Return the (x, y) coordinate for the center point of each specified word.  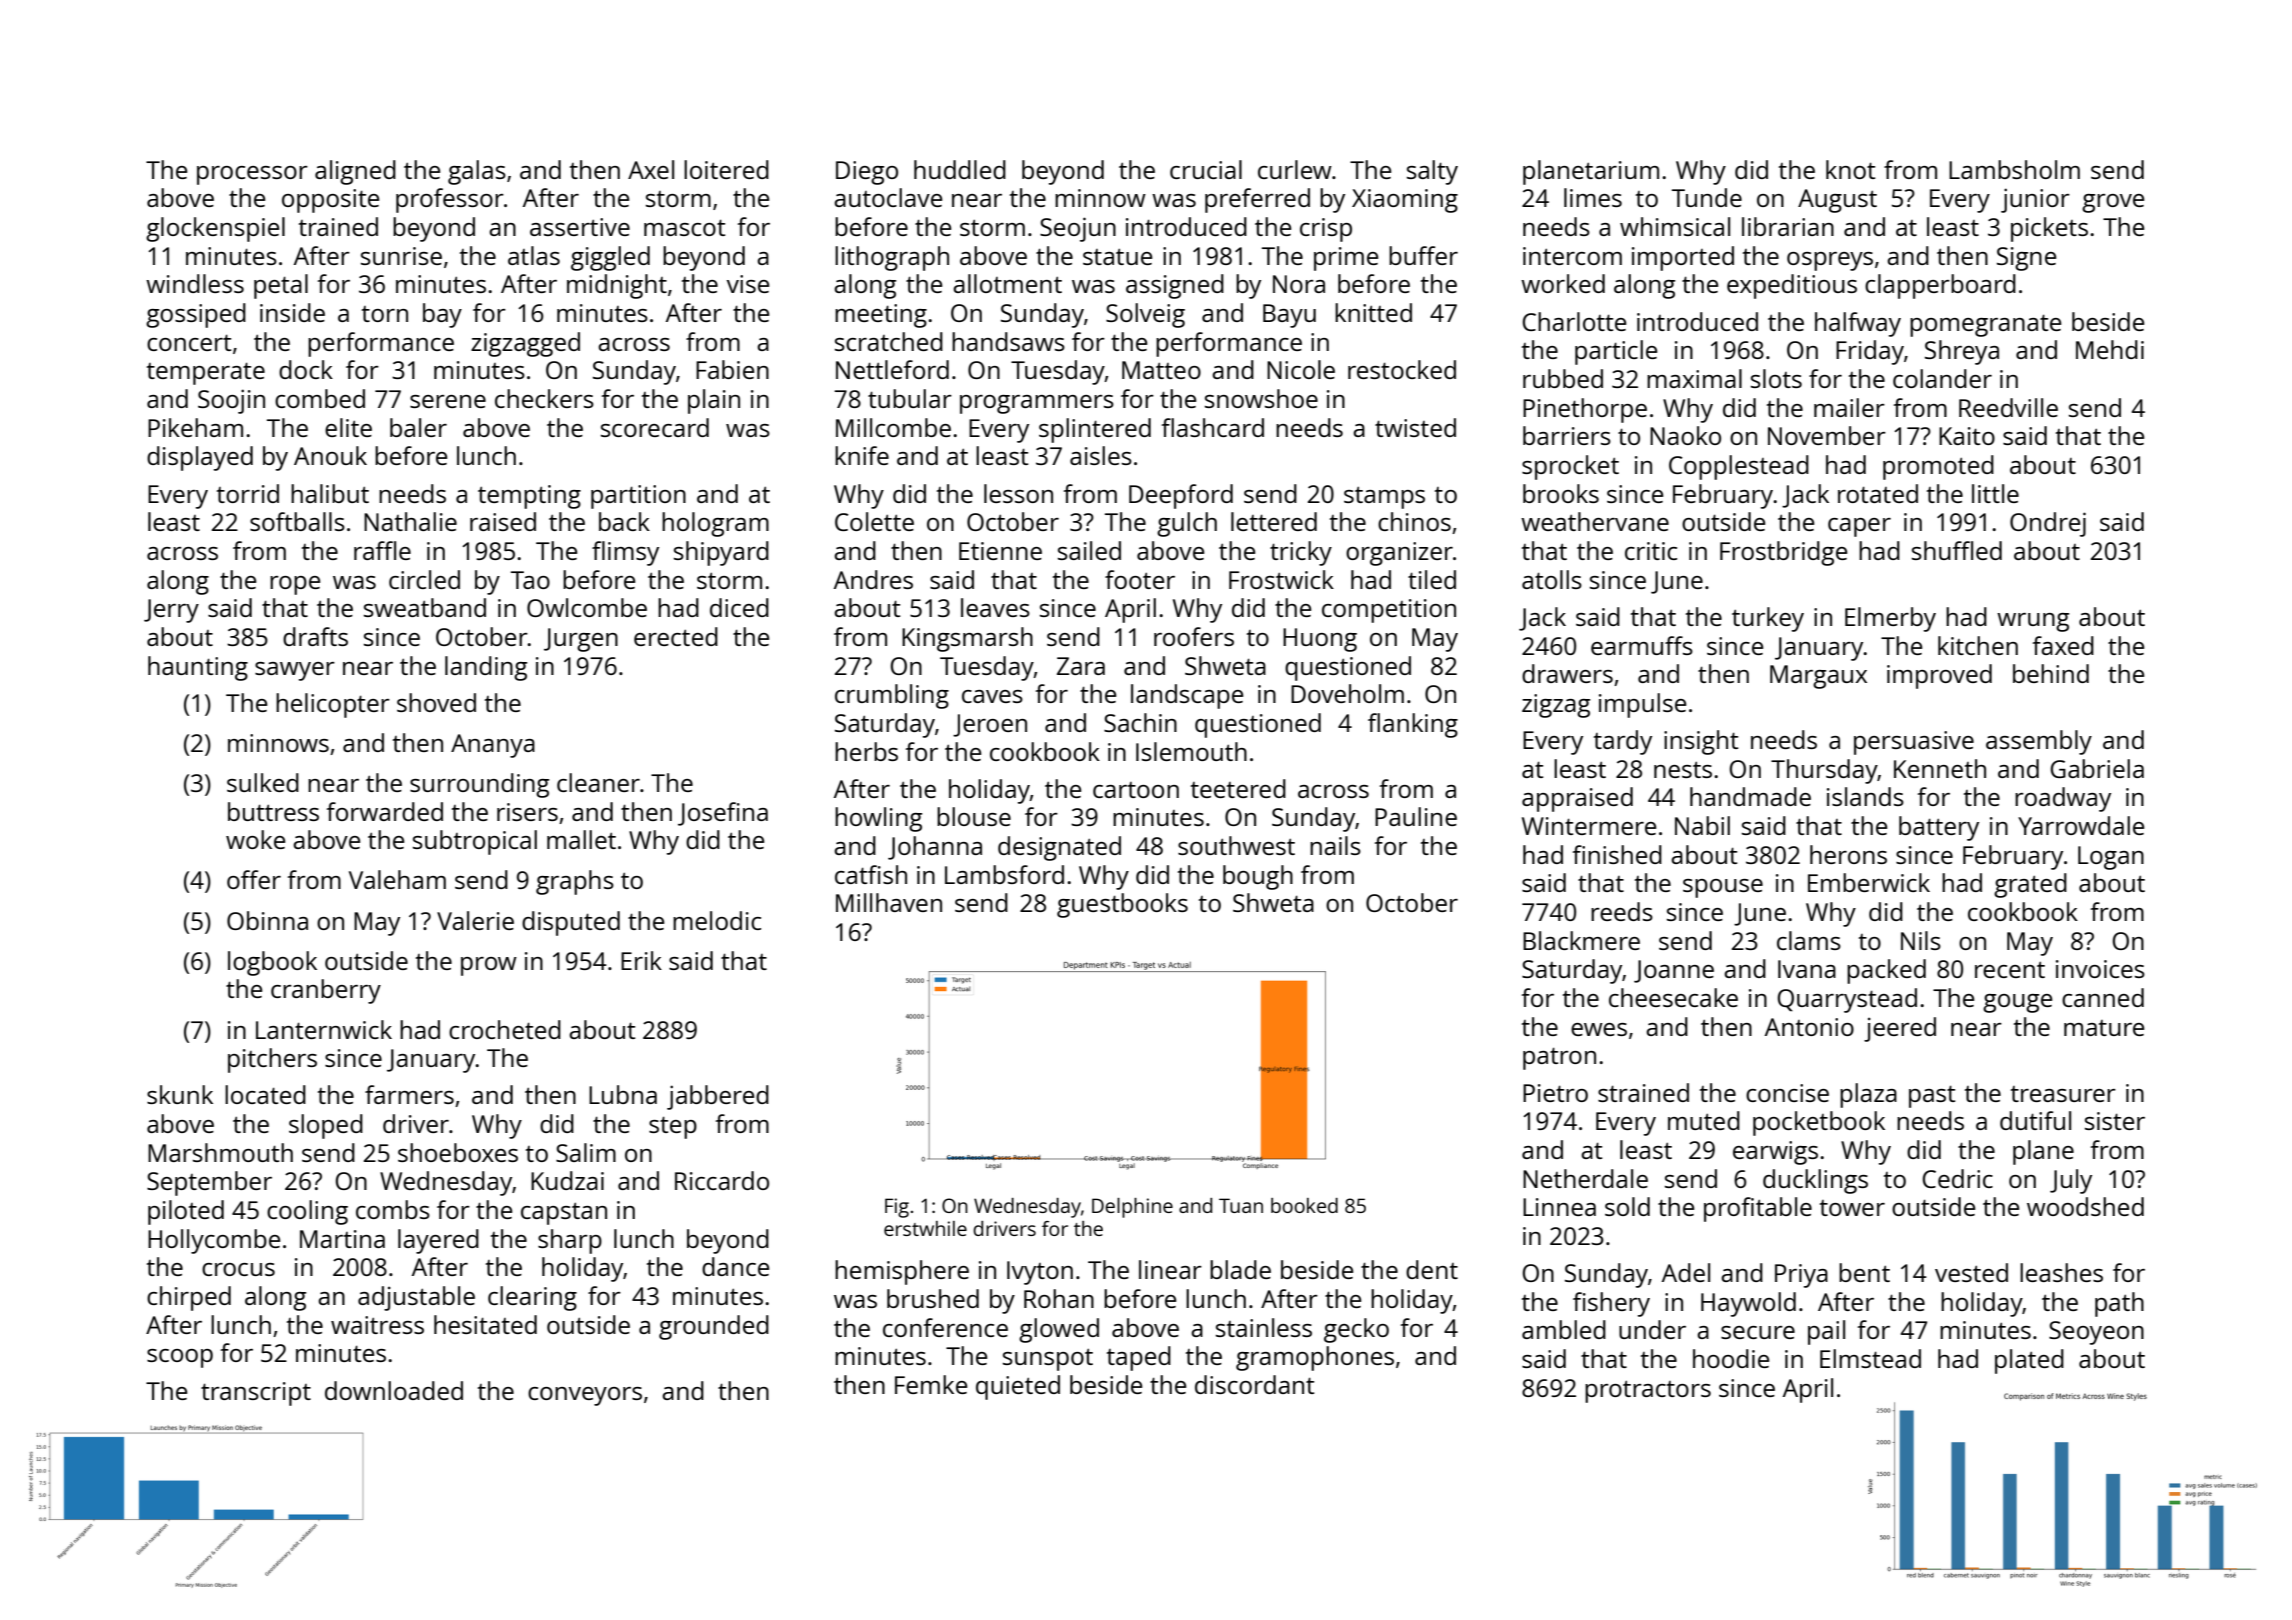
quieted (1018, 1387)
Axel (651, 169)
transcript (256, 1394)
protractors (1648, 1392)
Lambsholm (2014, 169)
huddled (960, 169)
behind (2051, 673)
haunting (198, 668)
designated (1059, 848)
